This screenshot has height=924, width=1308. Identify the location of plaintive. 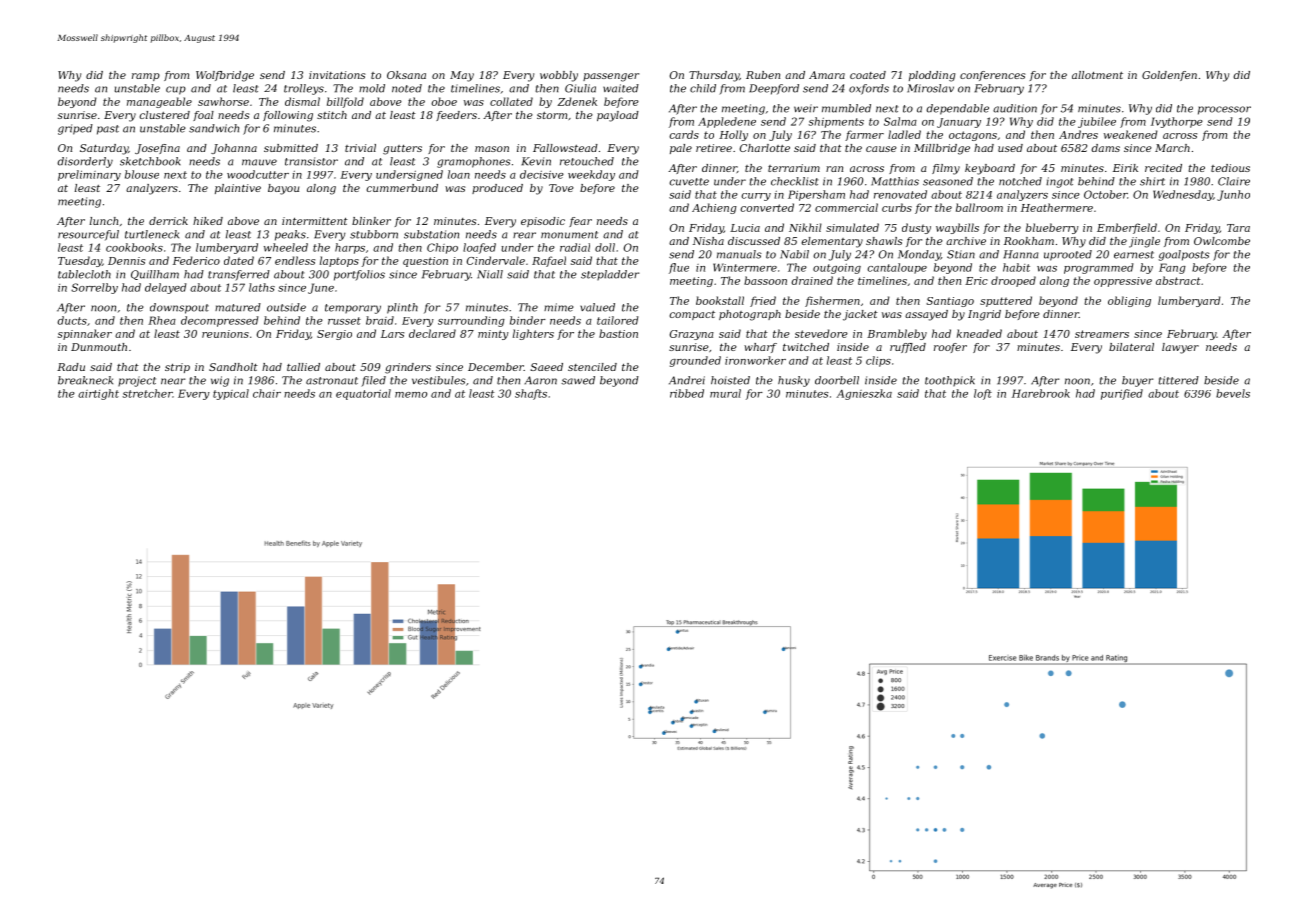
(238, 189).
